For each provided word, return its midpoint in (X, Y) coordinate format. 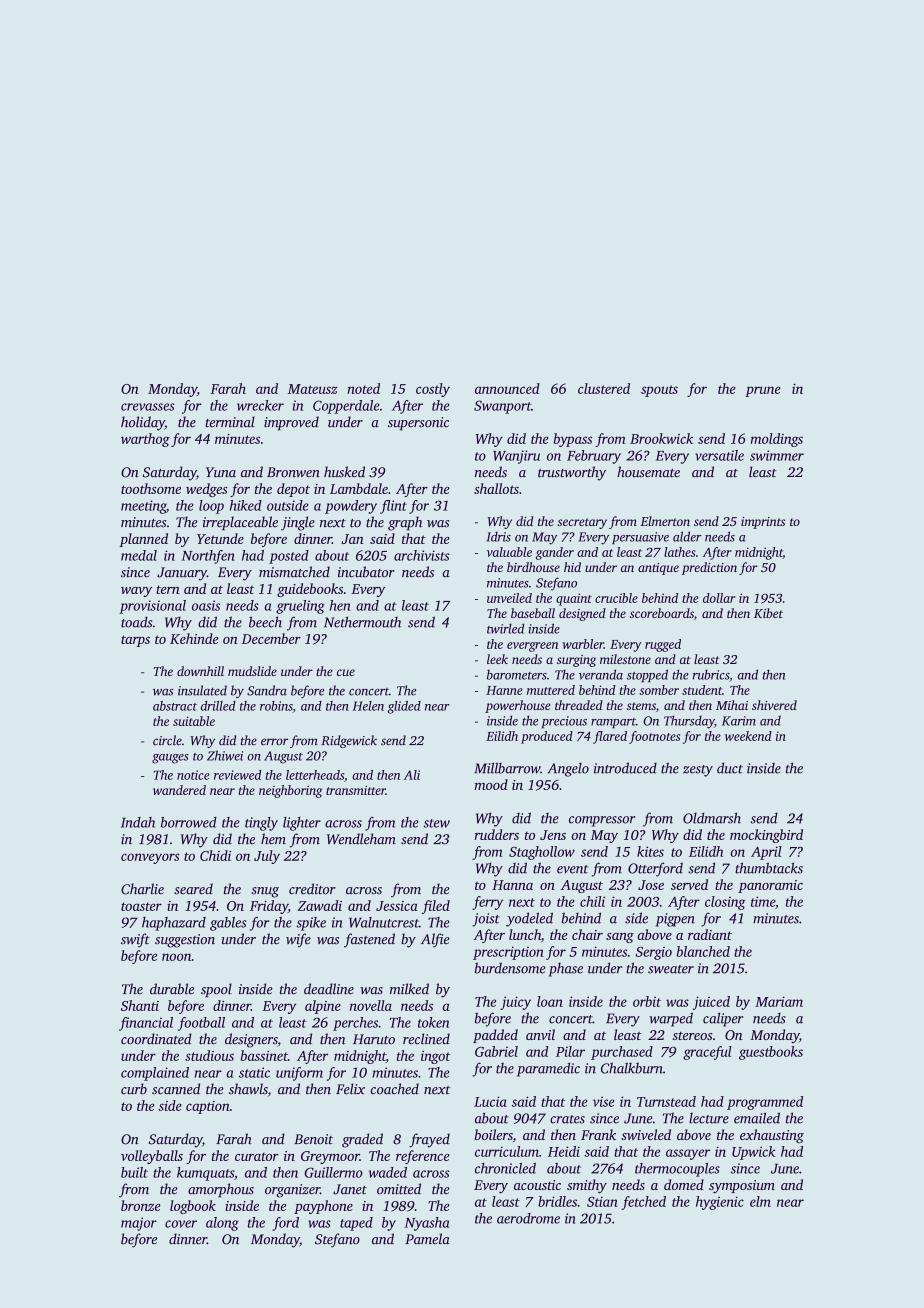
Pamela (427, 1239)
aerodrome (528, 1218)
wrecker (260, 405)
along (222, 1224)
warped (671, 1019)
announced (507, 388)
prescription (508, 953)
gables (228, 924)
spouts (659, 391)
